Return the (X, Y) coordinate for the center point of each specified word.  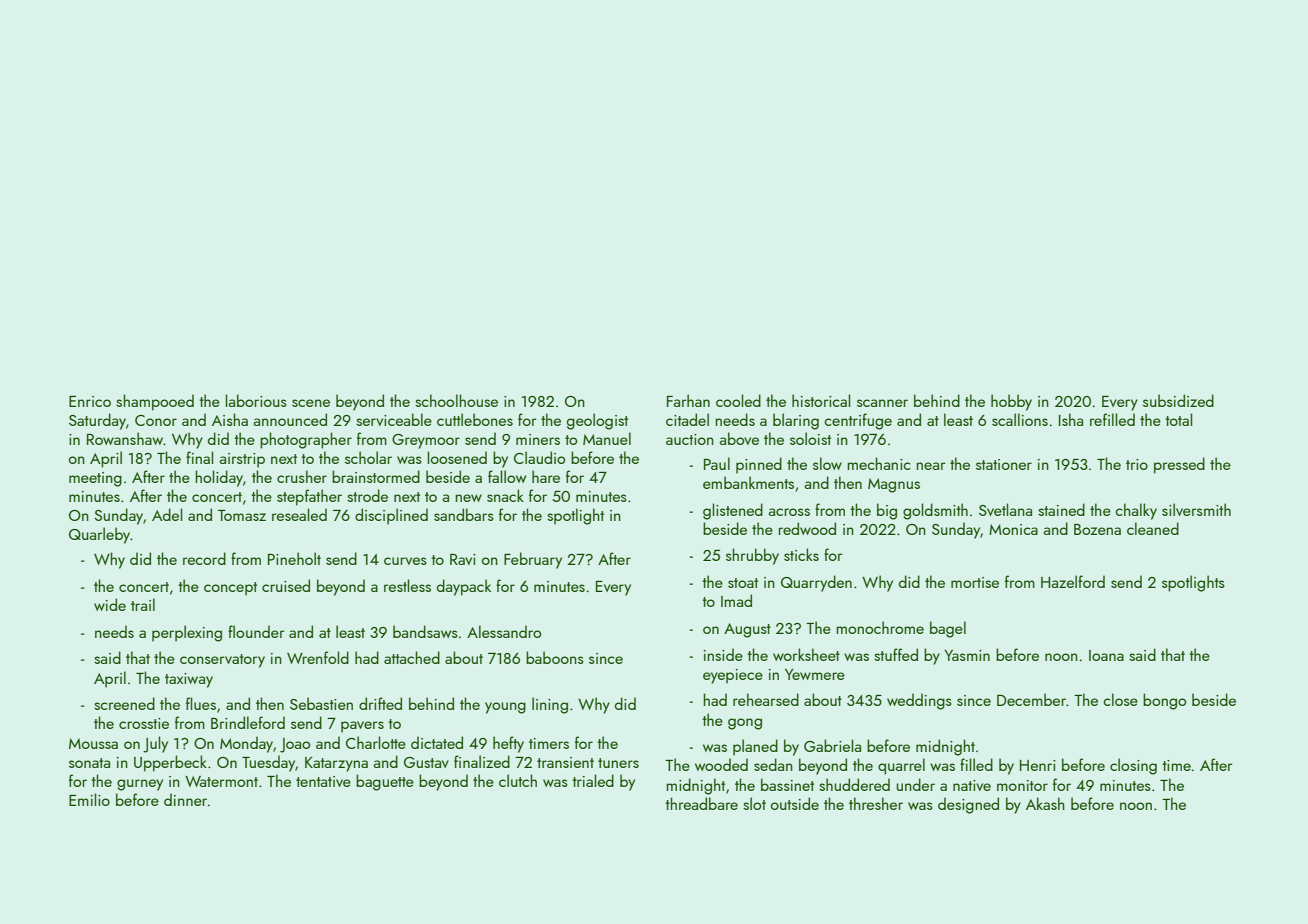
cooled (738, 400)
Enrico (90, 401)
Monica (1013, 529)
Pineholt (294, 558)
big (887, 511)
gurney (140, 785)
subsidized (1178, 400)
